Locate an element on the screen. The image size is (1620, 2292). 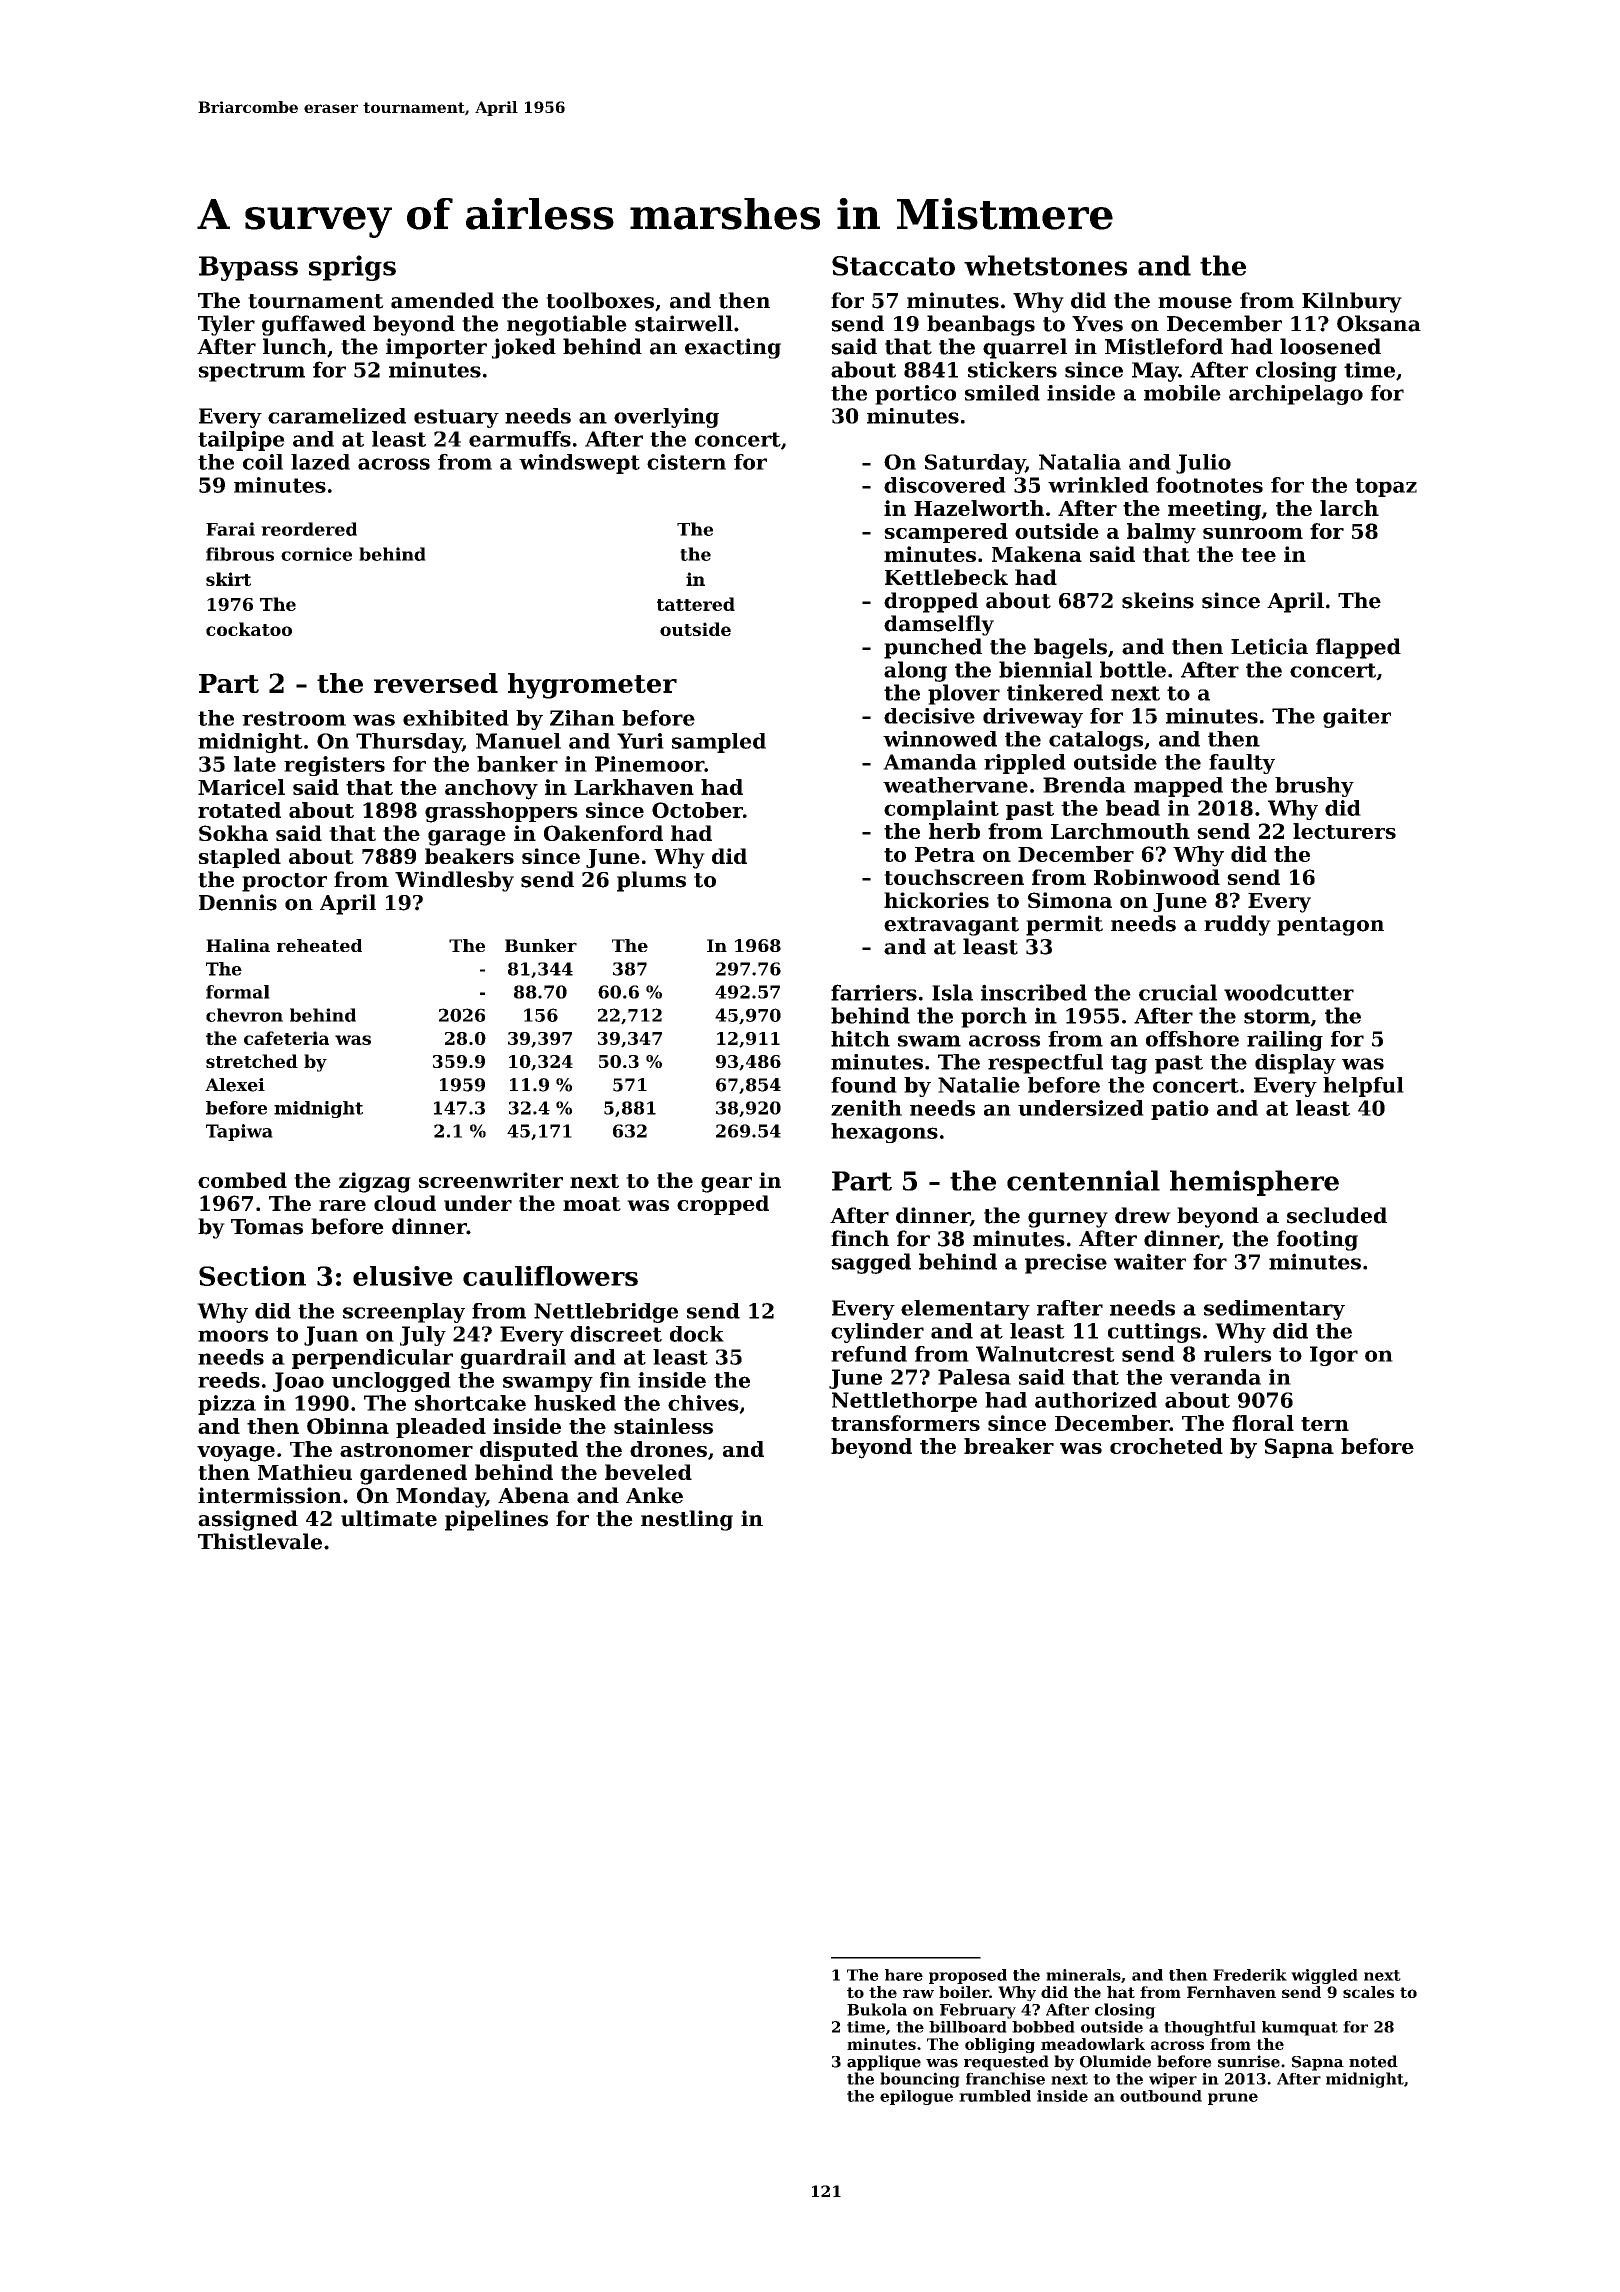
wiggled is located at coordinates (1324, 1976).
